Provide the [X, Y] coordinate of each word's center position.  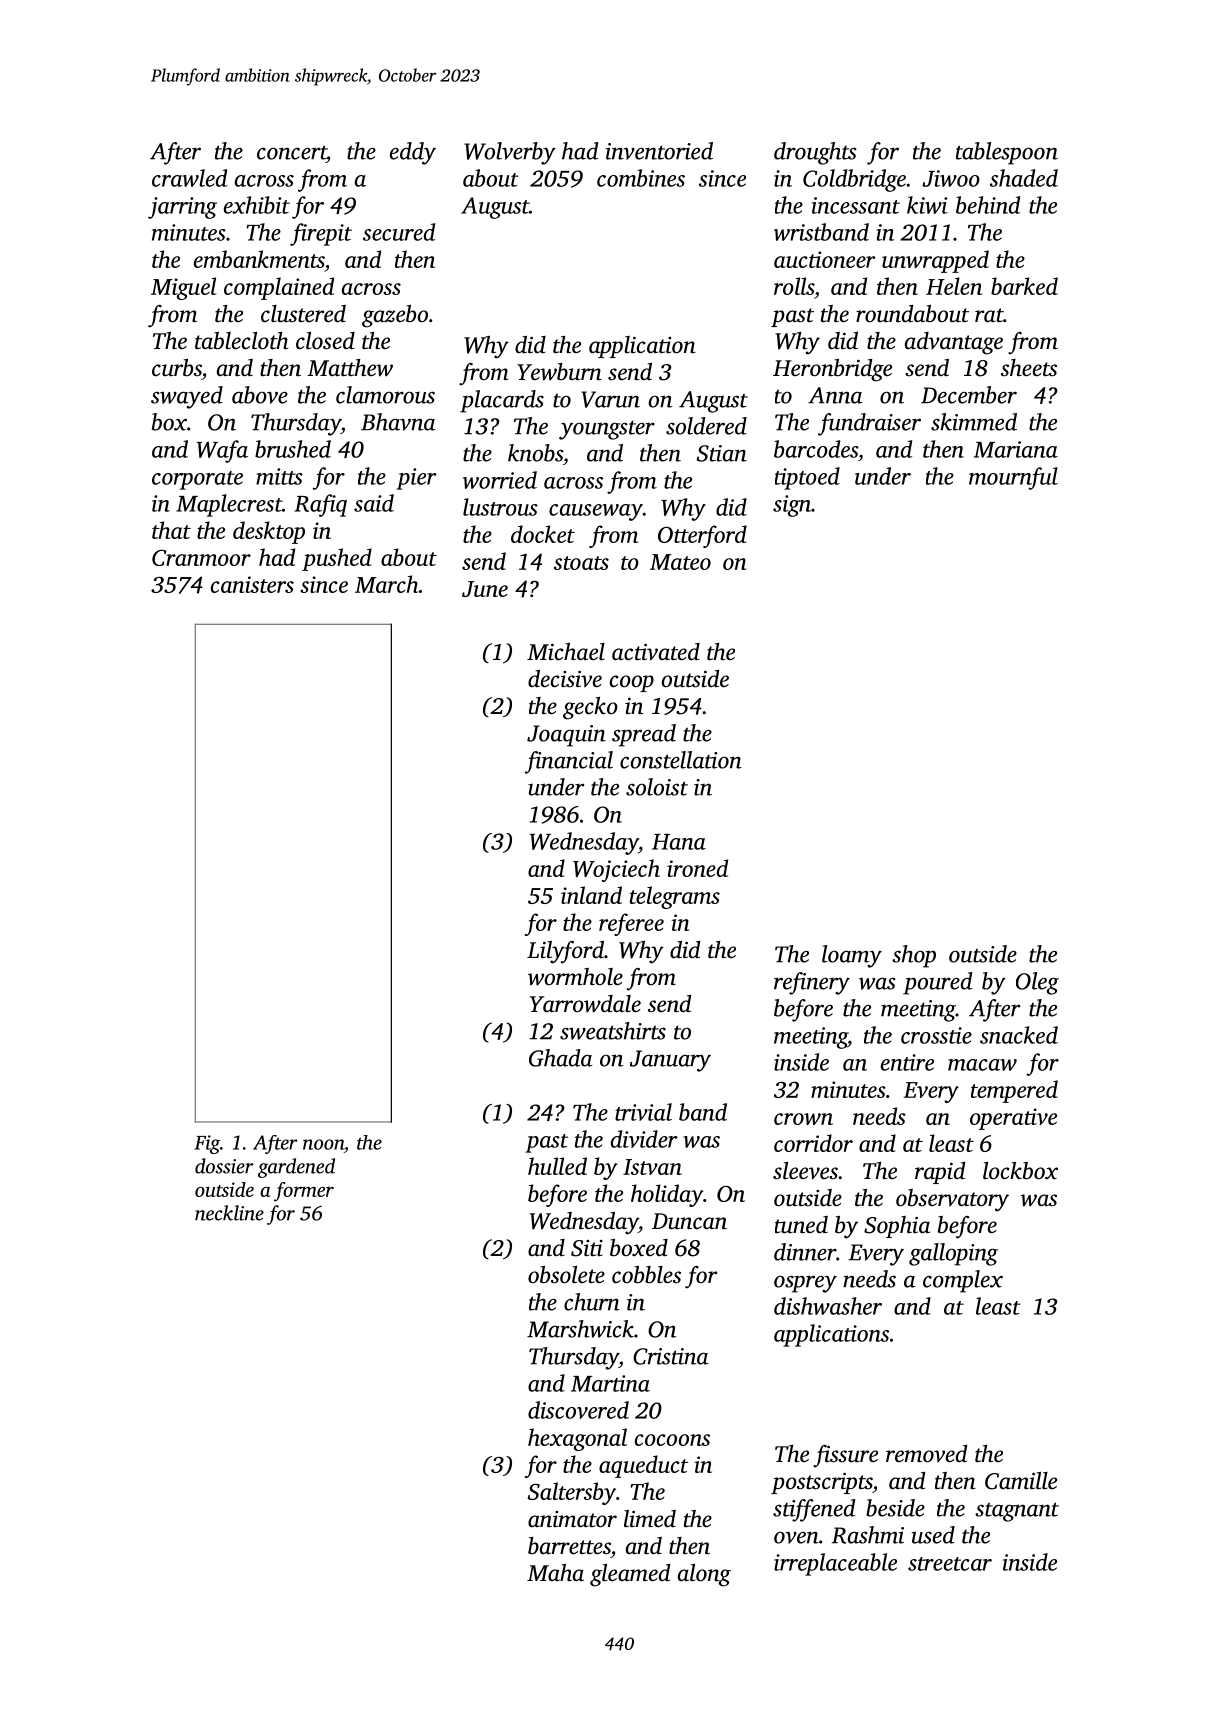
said [374, 503]
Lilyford [565, 952]
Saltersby [571, 1493]
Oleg [1037, 983]
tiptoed [807, 478]
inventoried [659, 151]
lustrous [500, 507]
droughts [815, 153]
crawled [189, 178]
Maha [555, 1572]
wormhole [575, 977]
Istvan [652, 1167]
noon [323, 1144]
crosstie [936, 1035]
